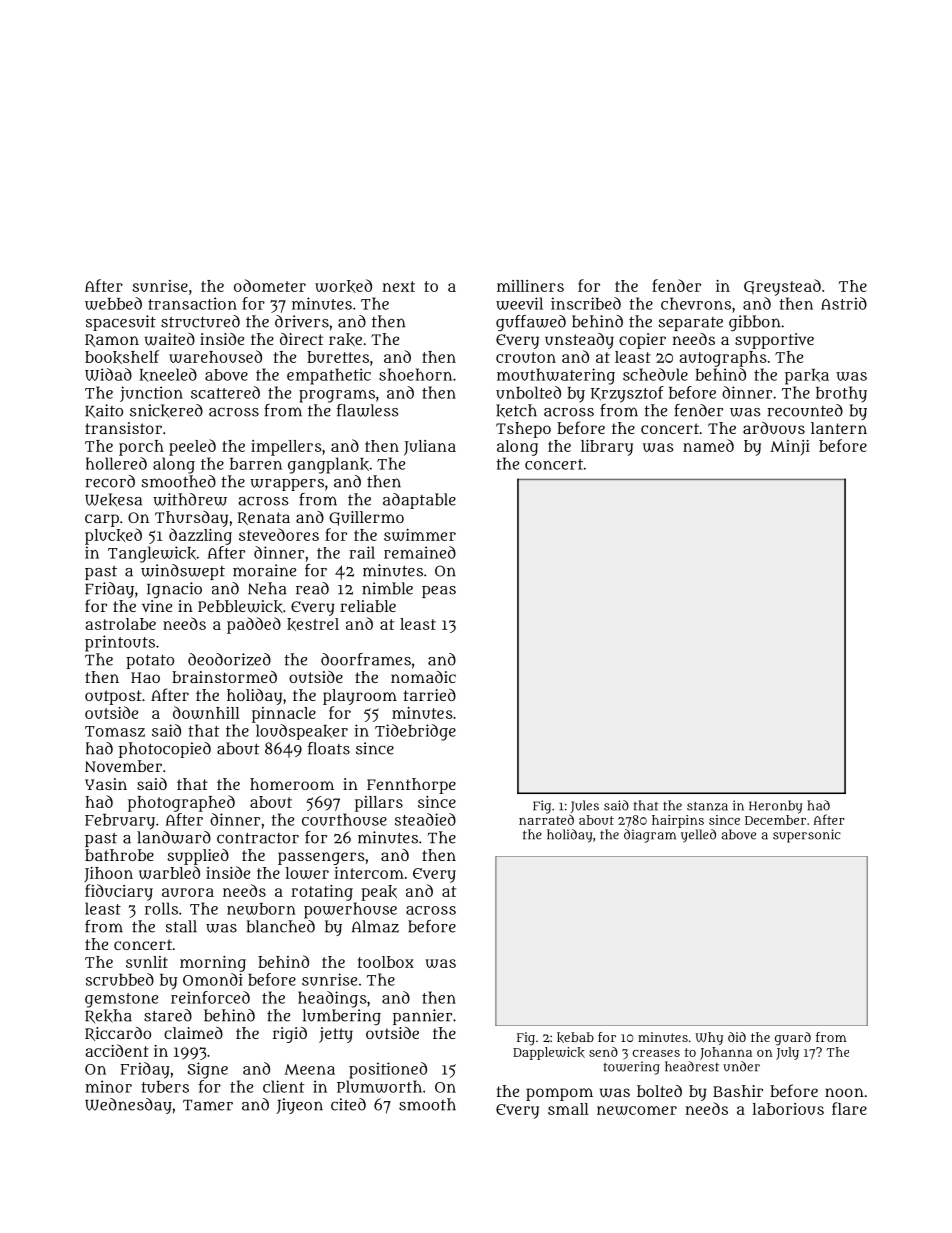  What do you see at coordinates (290, 1035) in the screenshot?
I see `rigid` at bounding box center [290, 1035].
